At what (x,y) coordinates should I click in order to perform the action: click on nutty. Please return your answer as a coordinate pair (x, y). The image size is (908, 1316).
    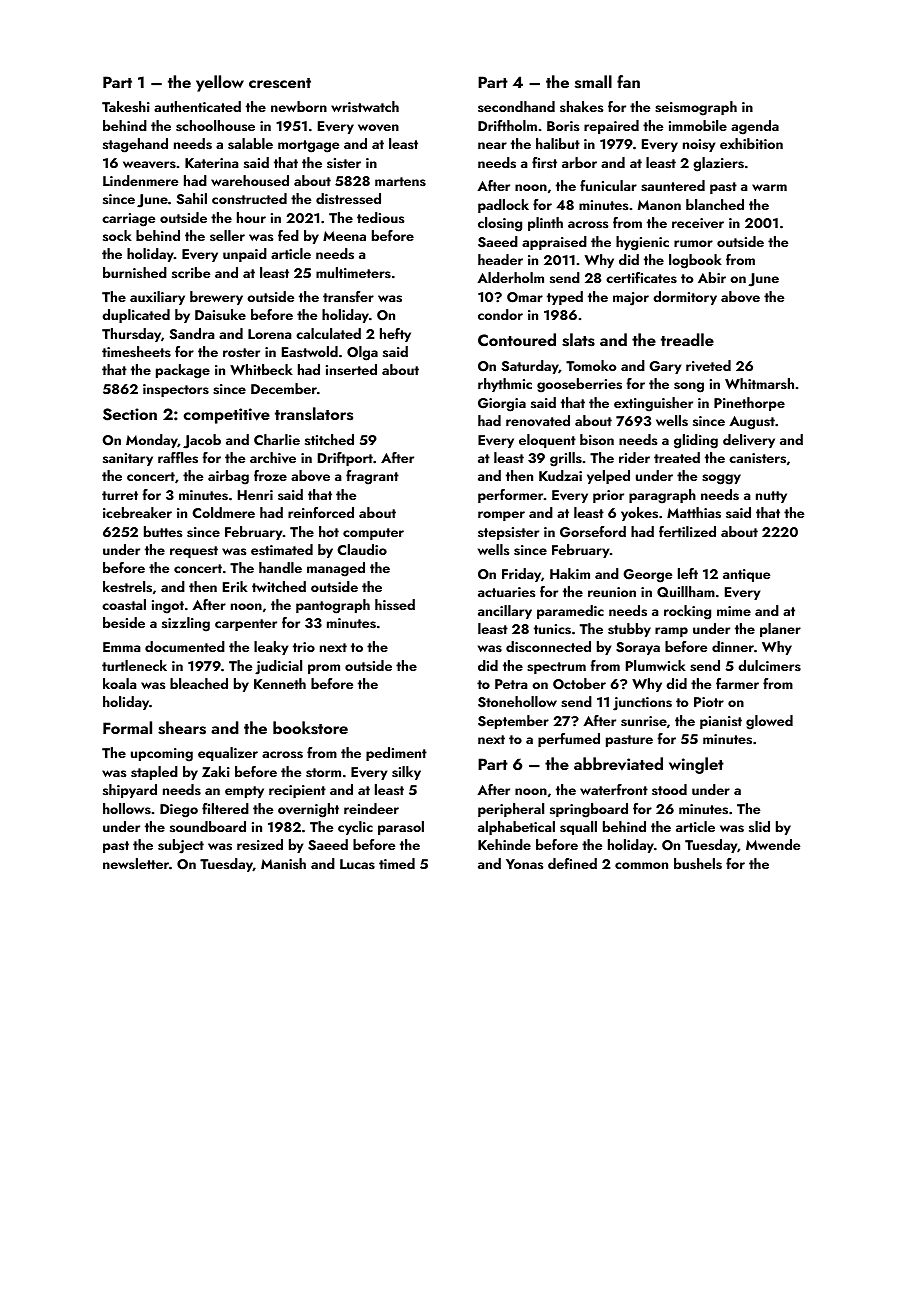
    Looking at the image, I should click on (771, 497).
